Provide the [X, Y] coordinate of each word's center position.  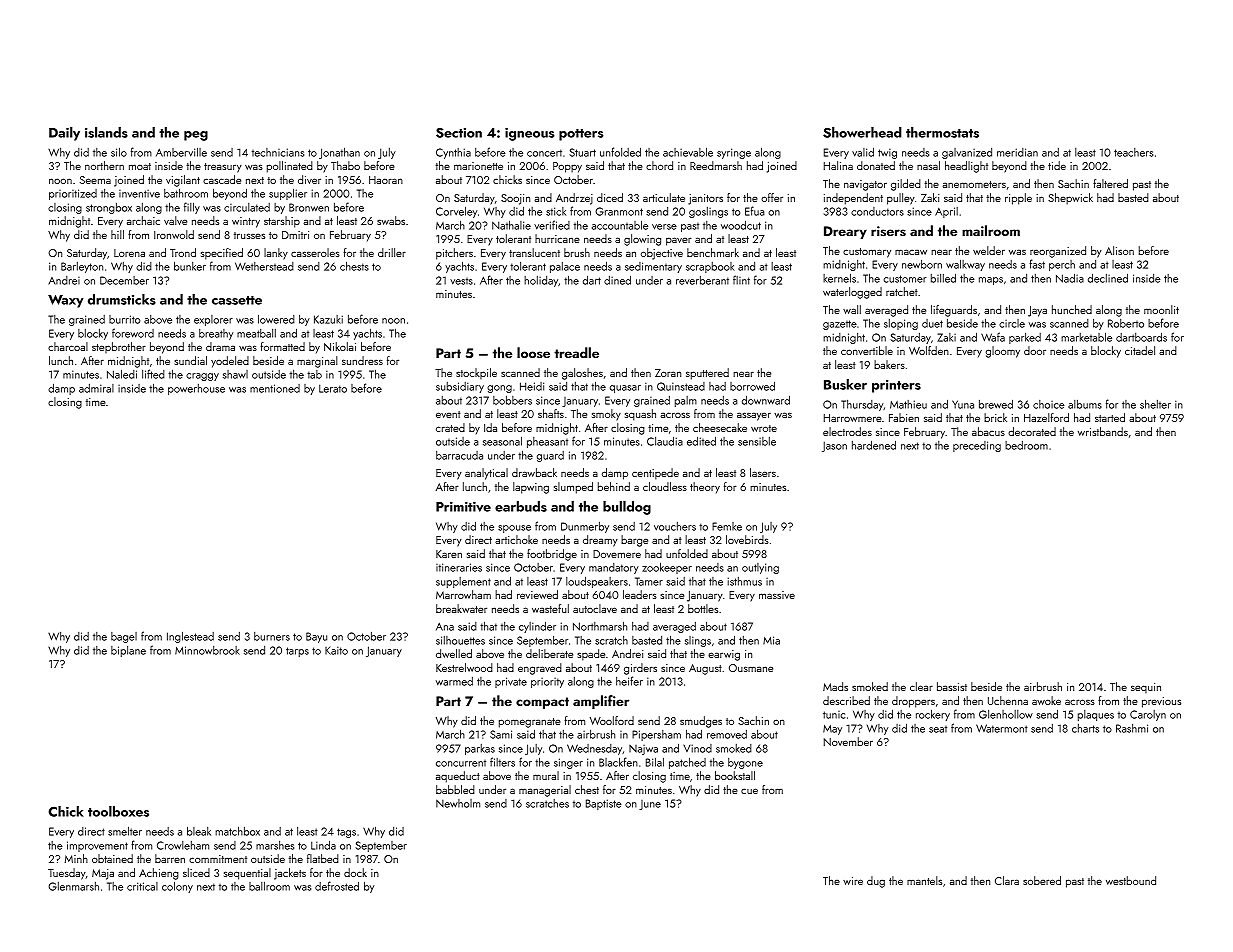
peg [196, 136]
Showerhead [862, 132]
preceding [977, 446]
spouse [514, 529]
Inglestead [190, 637]
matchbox [237, 831]
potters [581, 135]
